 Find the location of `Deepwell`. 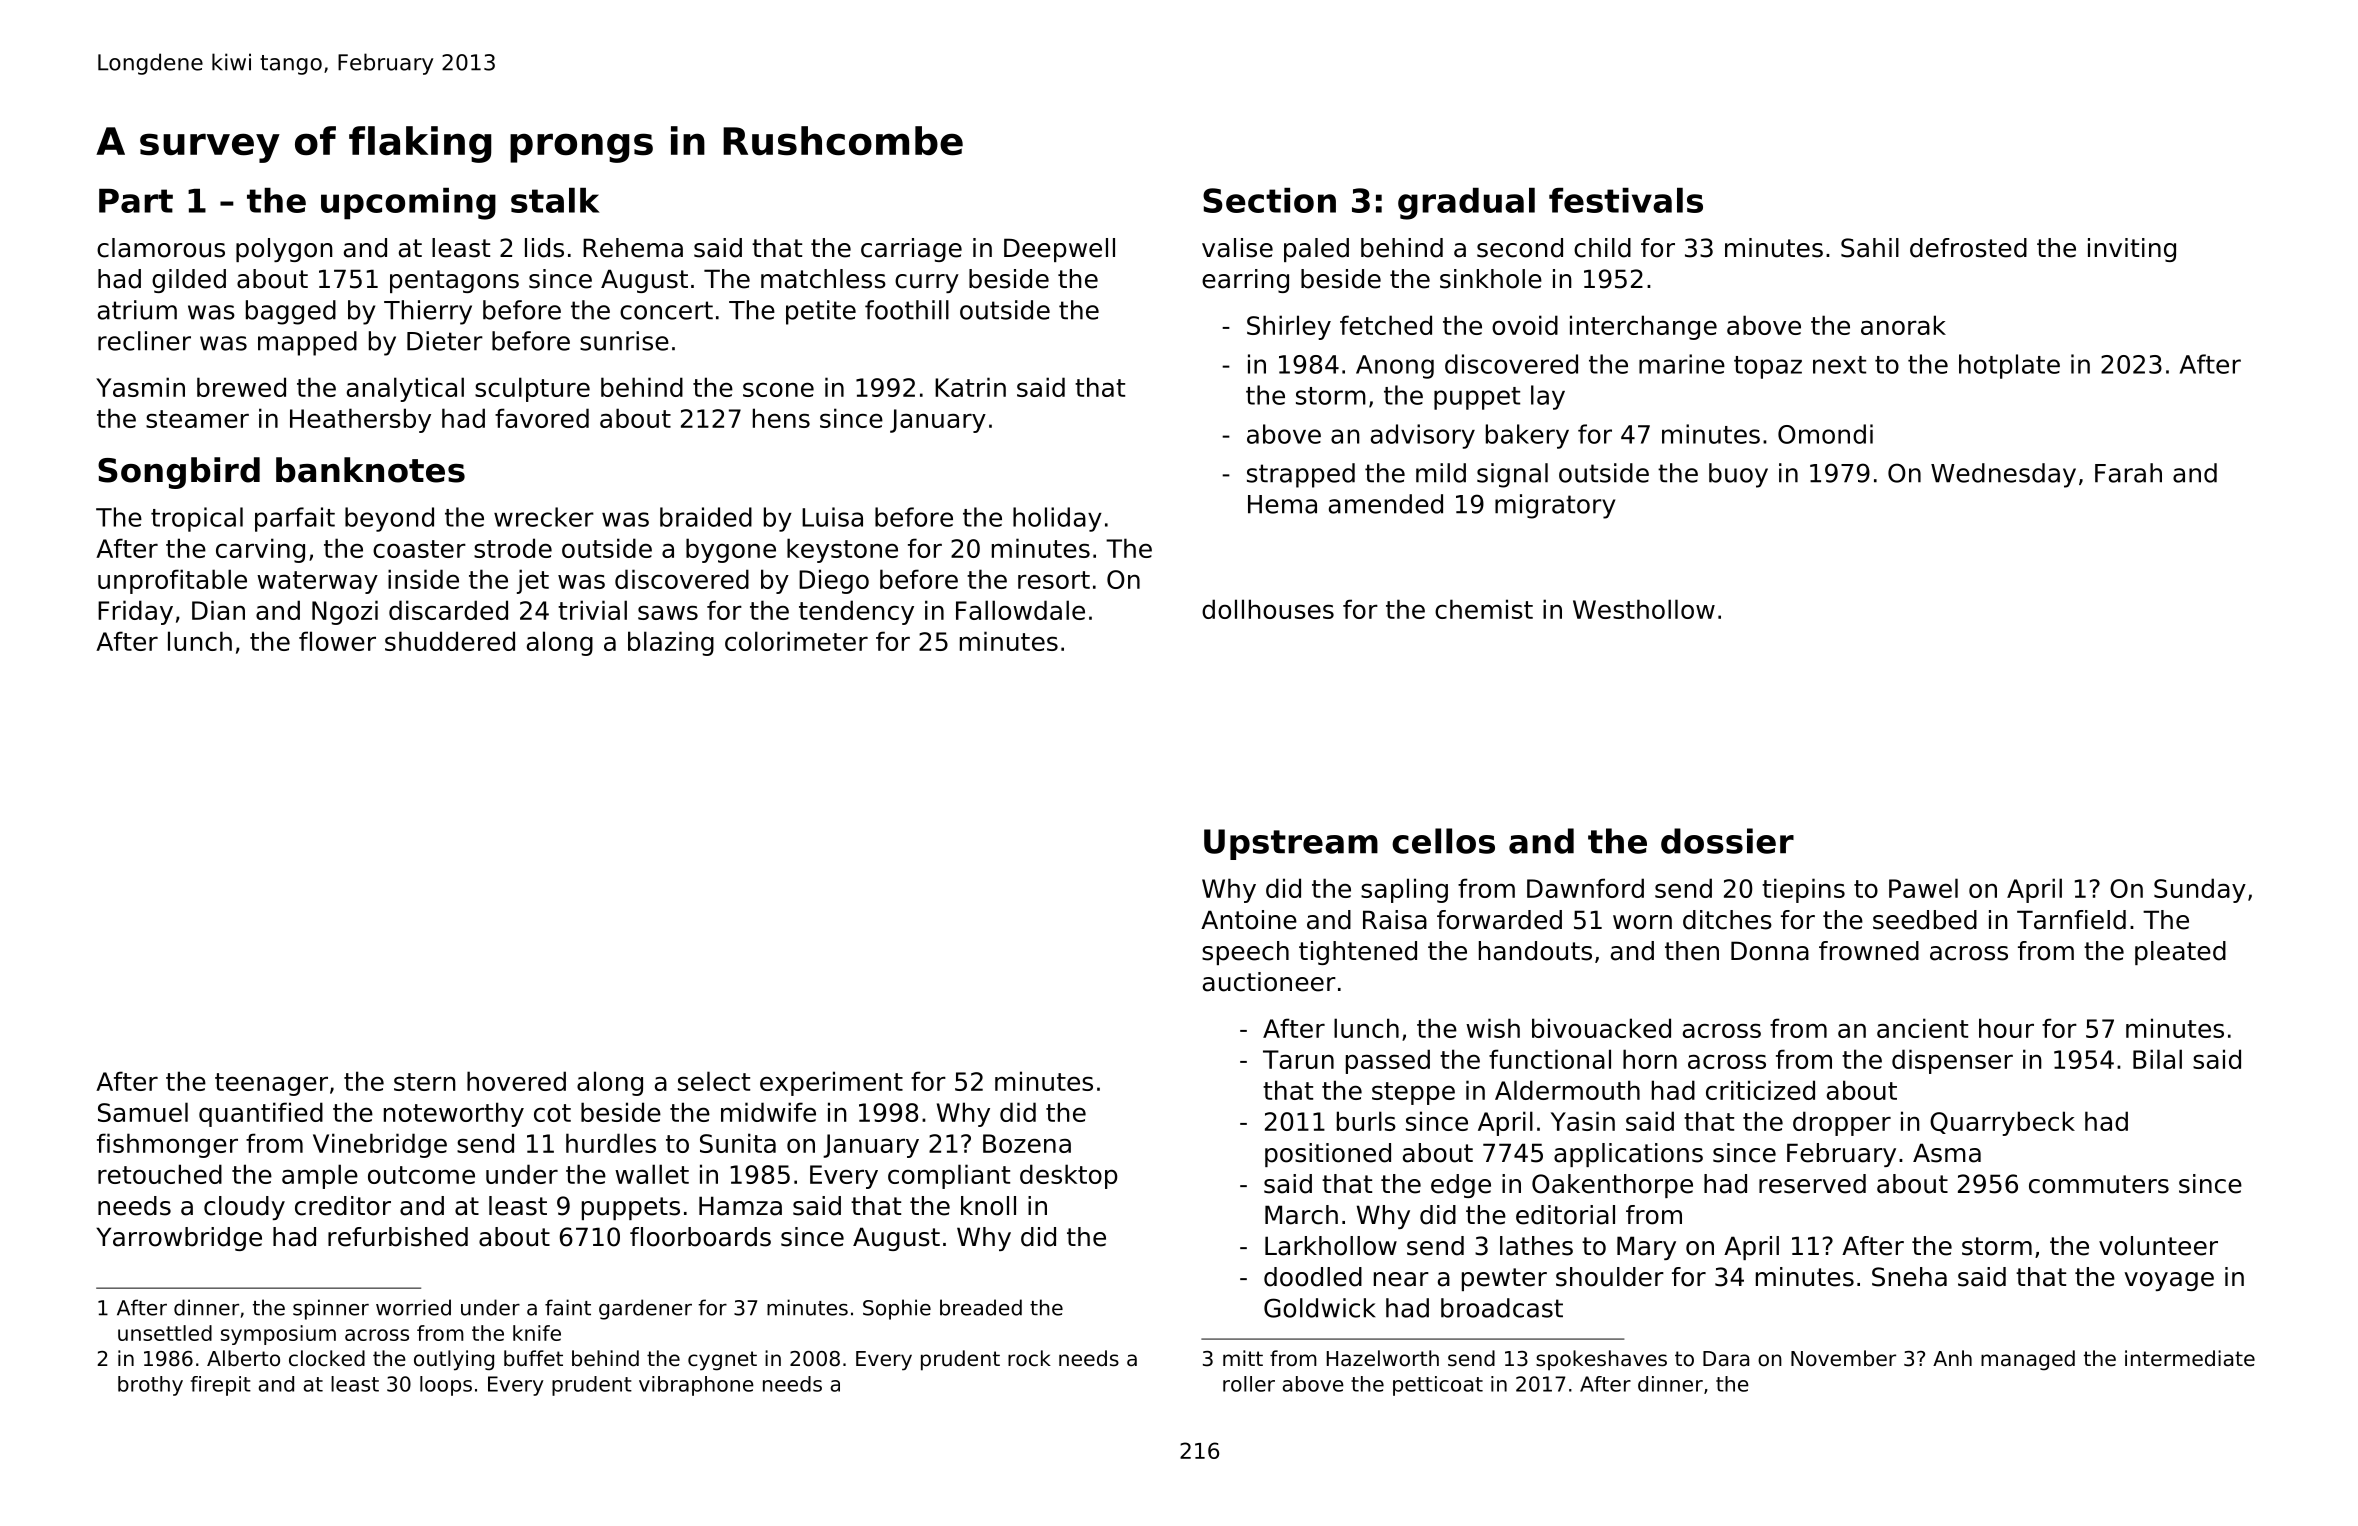

Deepwell is located at coordinates (1059, 250).
